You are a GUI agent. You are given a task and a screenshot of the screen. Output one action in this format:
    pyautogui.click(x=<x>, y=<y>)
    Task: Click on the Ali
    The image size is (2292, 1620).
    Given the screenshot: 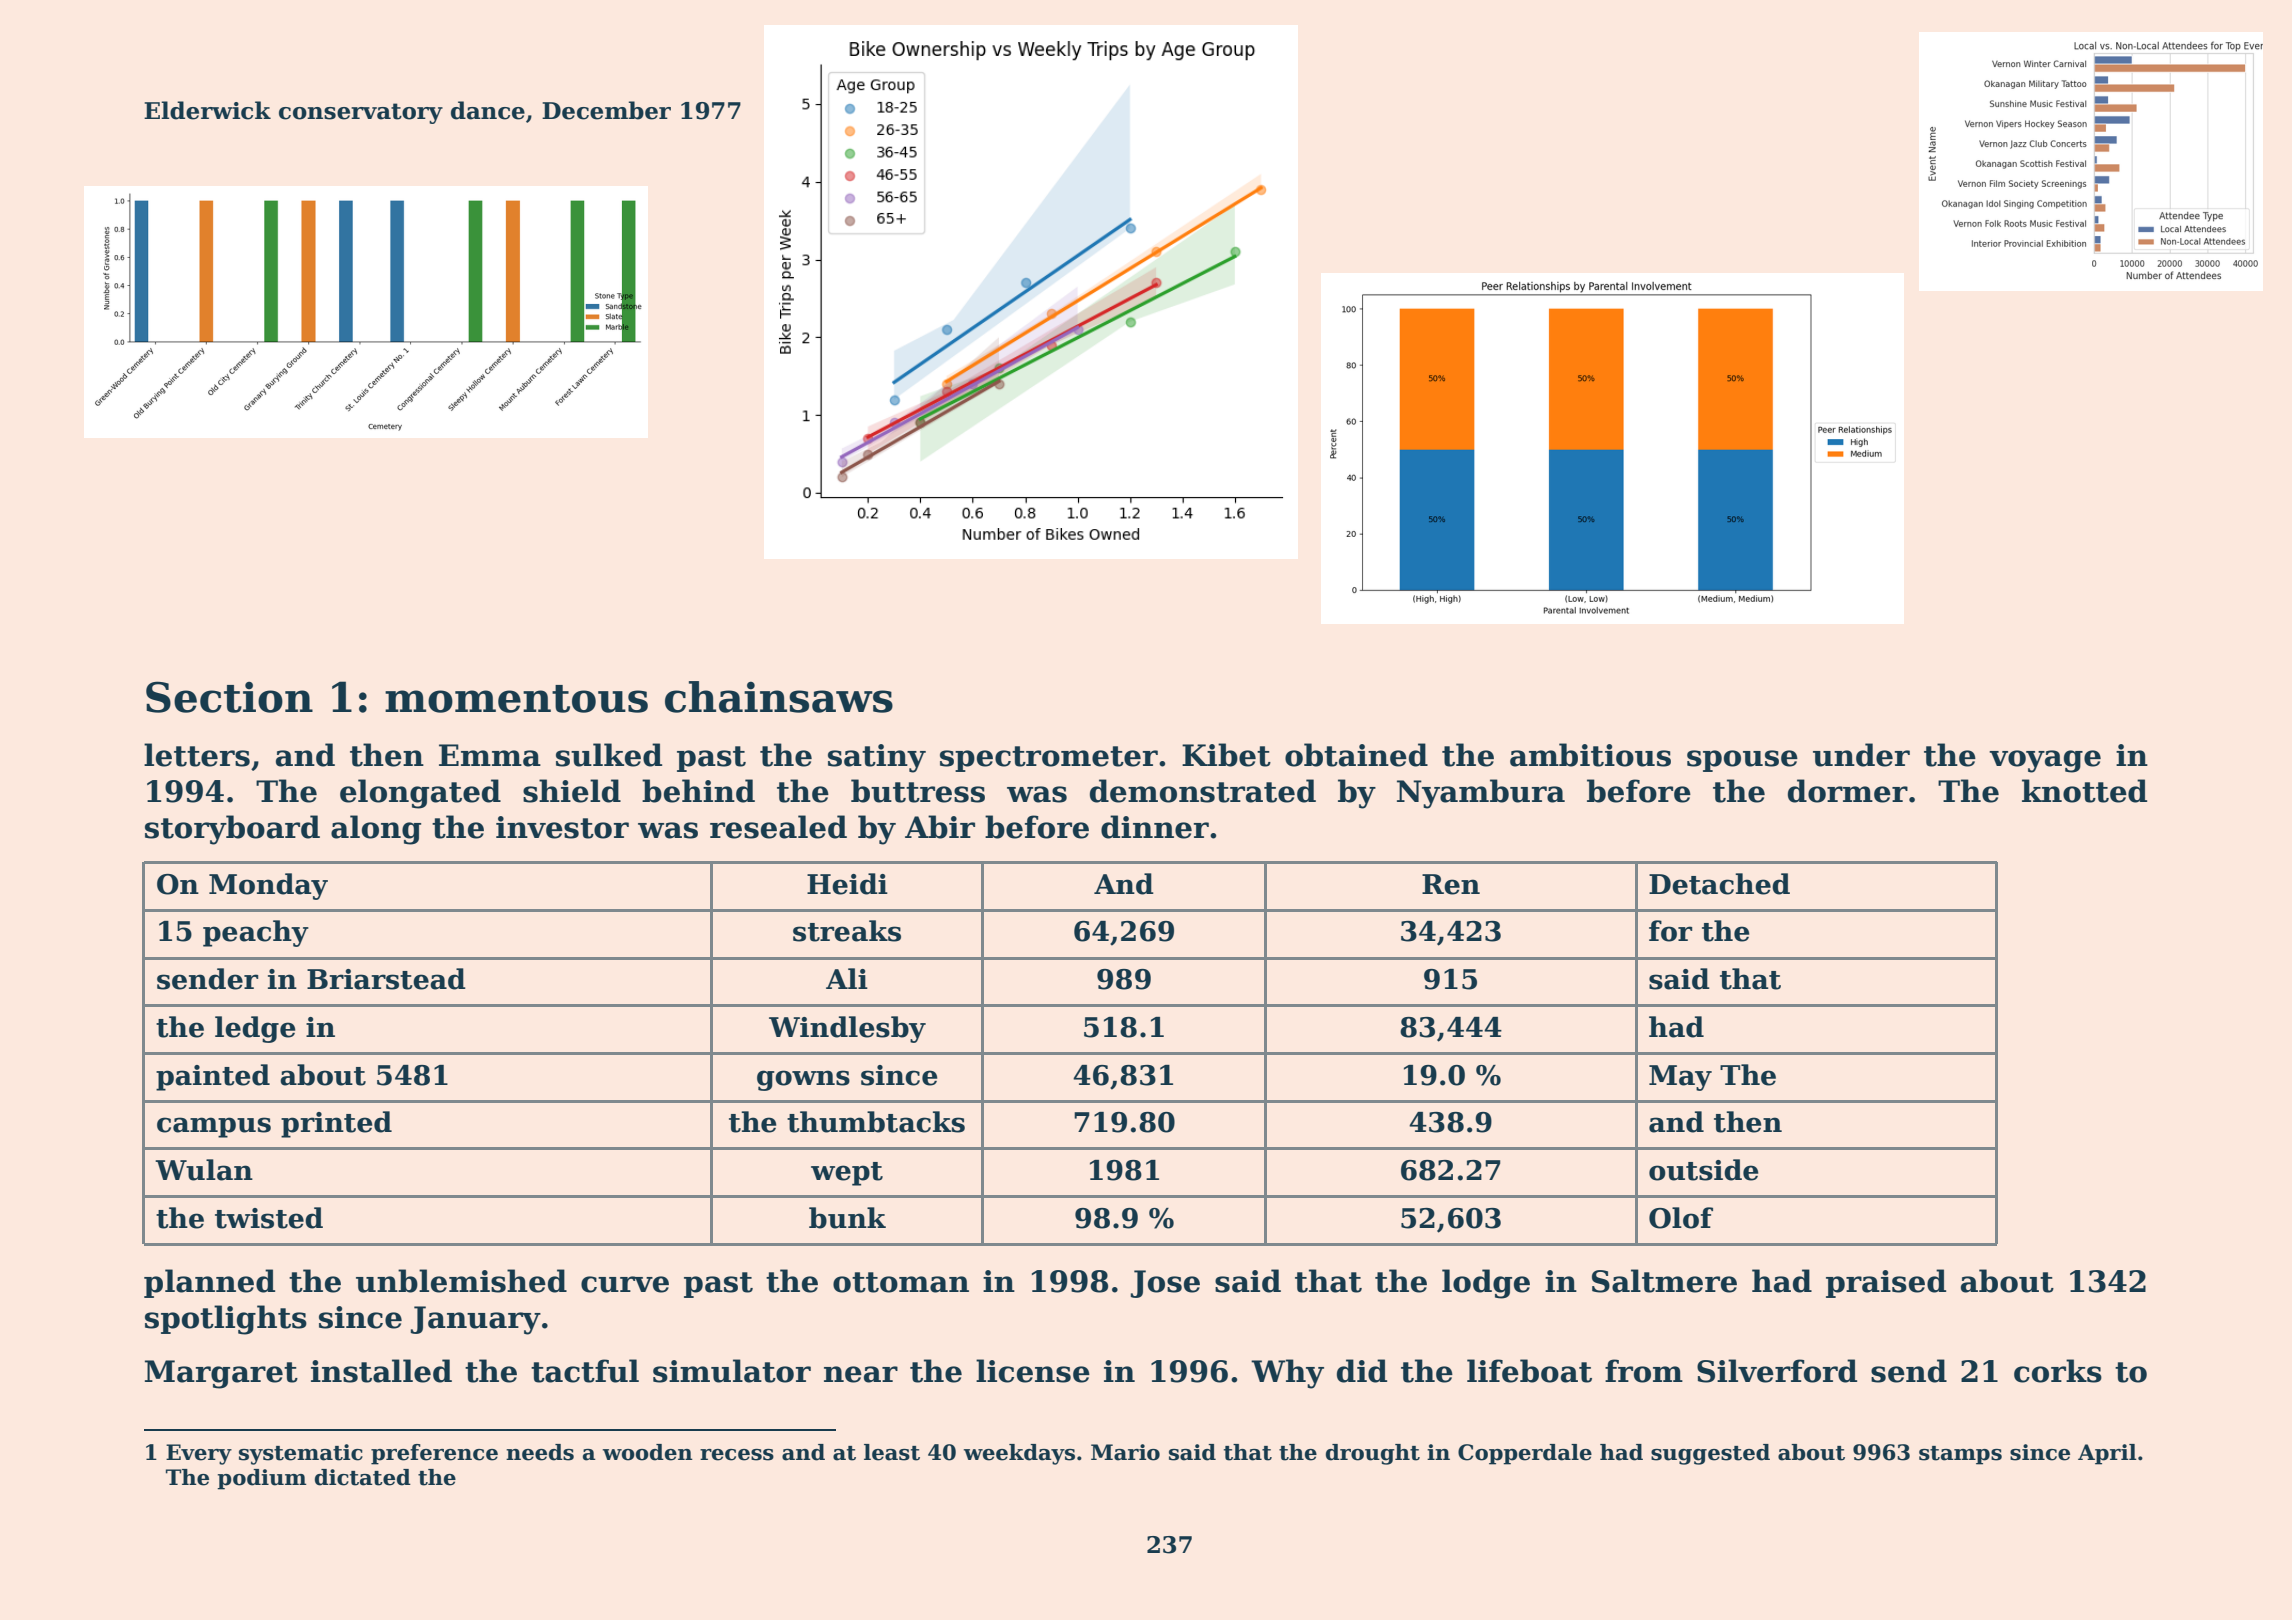 What is the action you would take?
    pyautogui.click(x=847, y=978)
